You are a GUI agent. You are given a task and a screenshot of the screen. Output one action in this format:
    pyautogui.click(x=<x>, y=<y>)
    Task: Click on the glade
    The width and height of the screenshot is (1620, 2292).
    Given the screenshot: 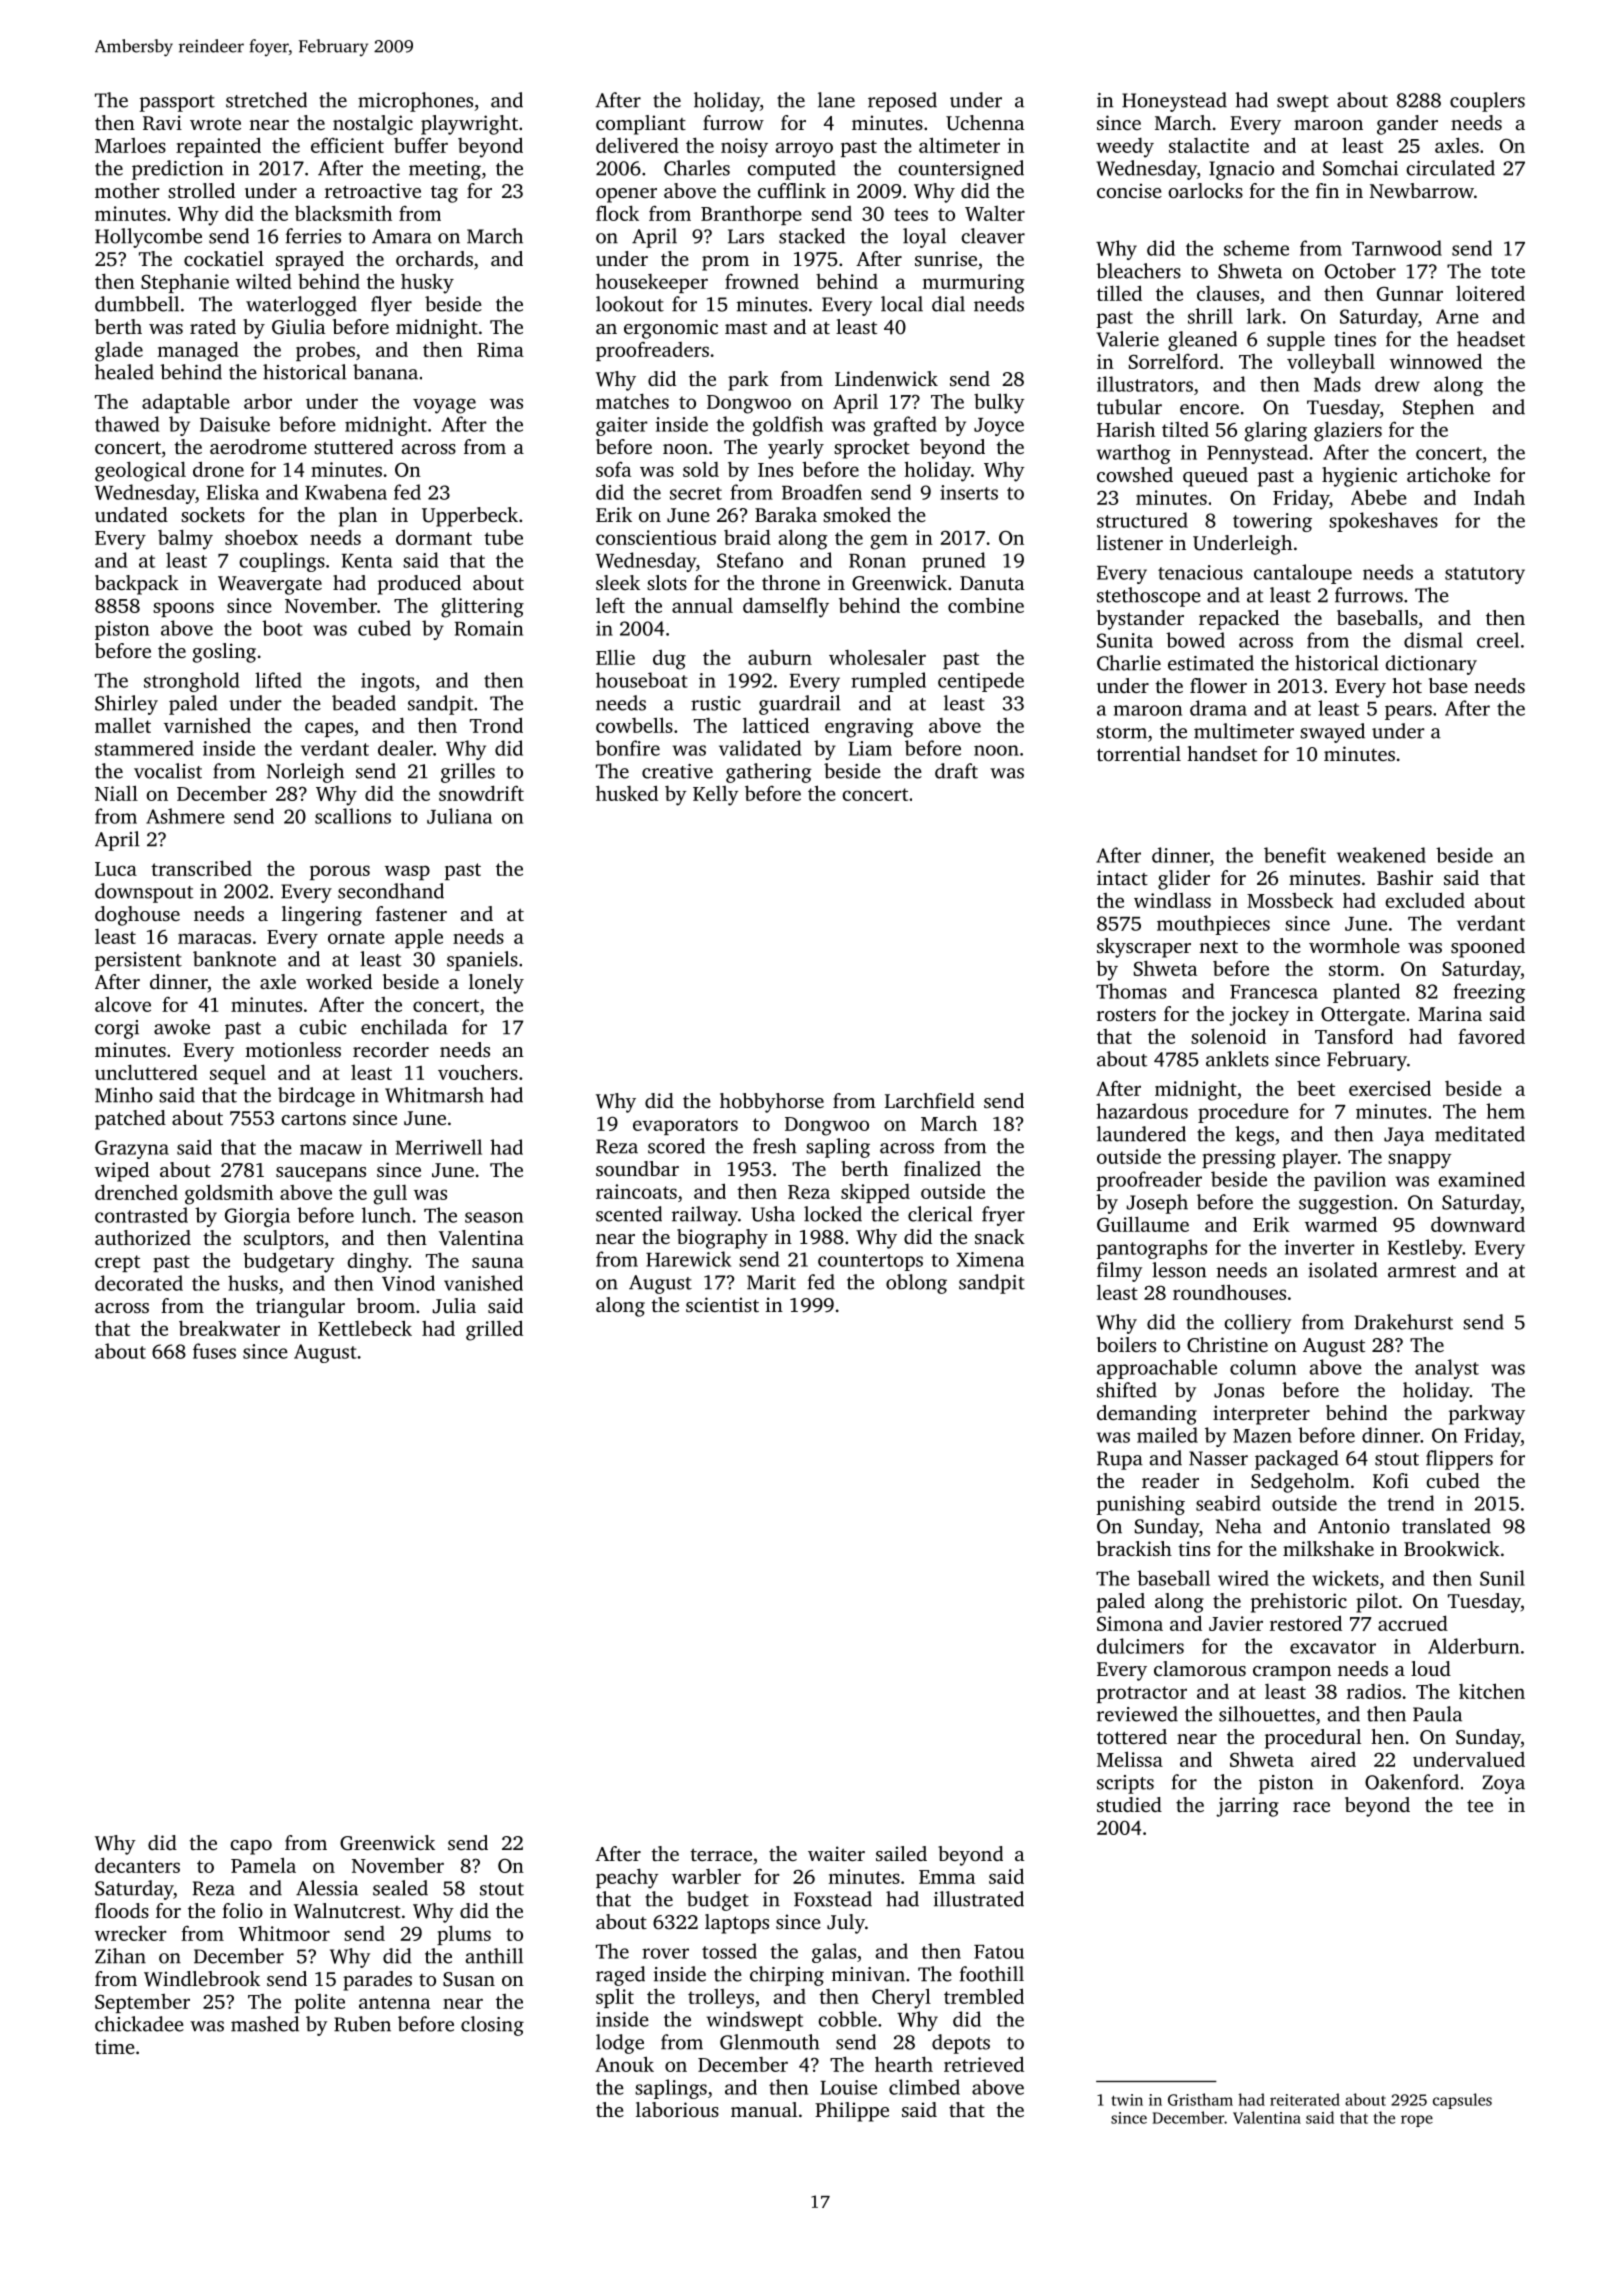 What is the action you would take?
    pyautogui.click(x=119, y=351)
